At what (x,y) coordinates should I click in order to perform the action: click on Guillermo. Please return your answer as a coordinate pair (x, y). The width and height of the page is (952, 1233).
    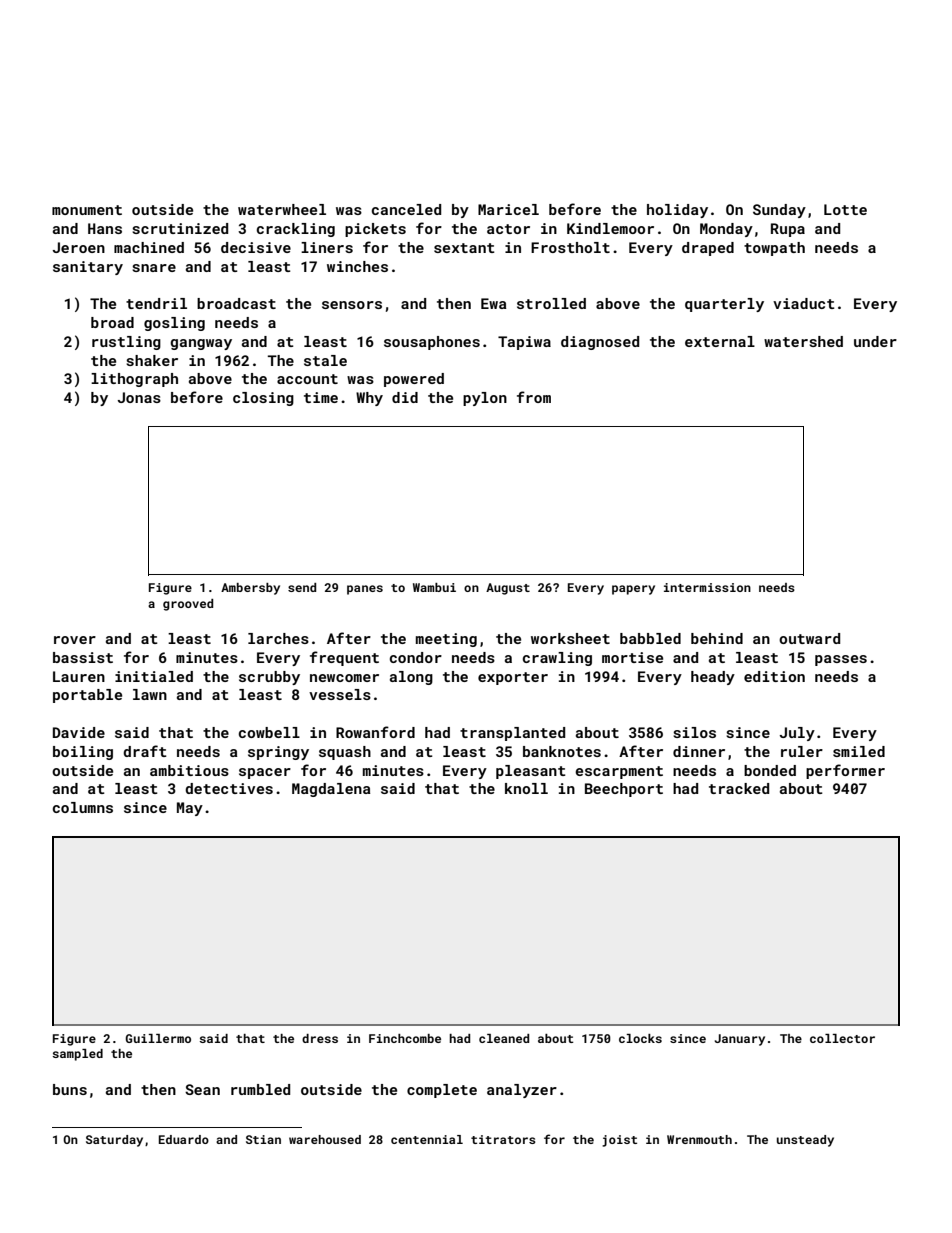
    Looking at the image, I should click on (158, 1038).
